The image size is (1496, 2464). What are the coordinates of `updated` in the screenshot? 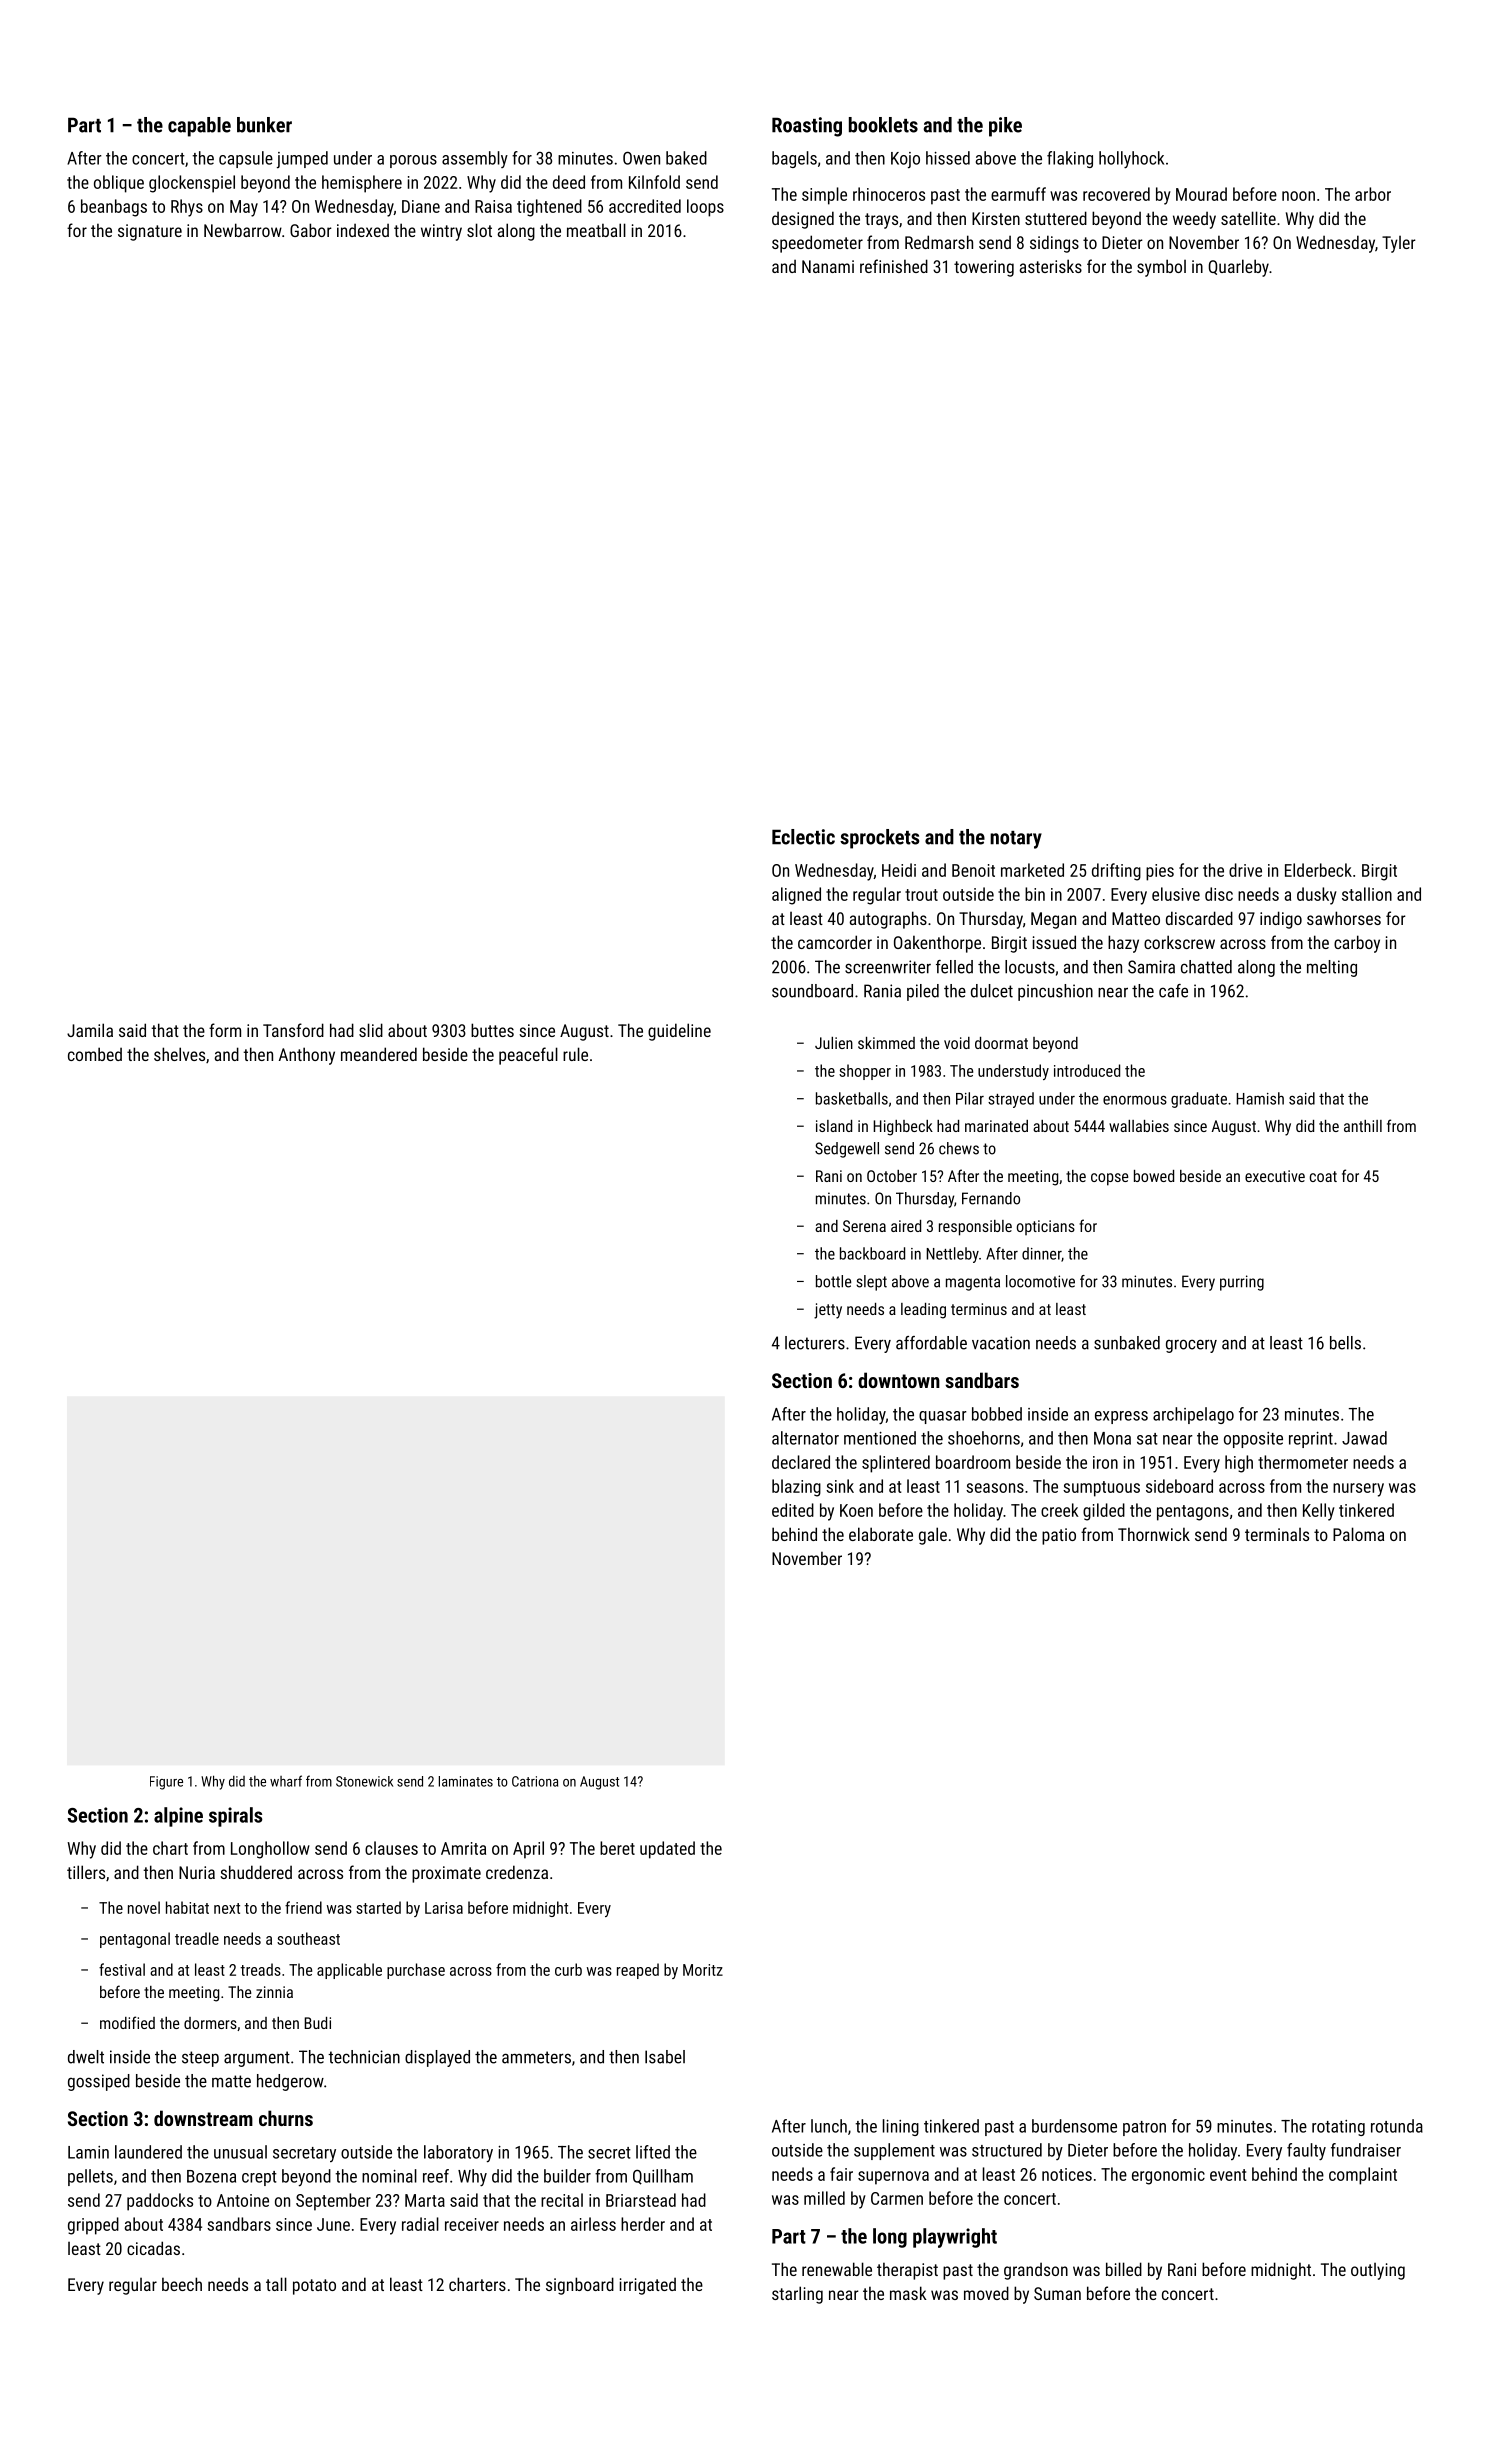 It's located at (667, 1850).
